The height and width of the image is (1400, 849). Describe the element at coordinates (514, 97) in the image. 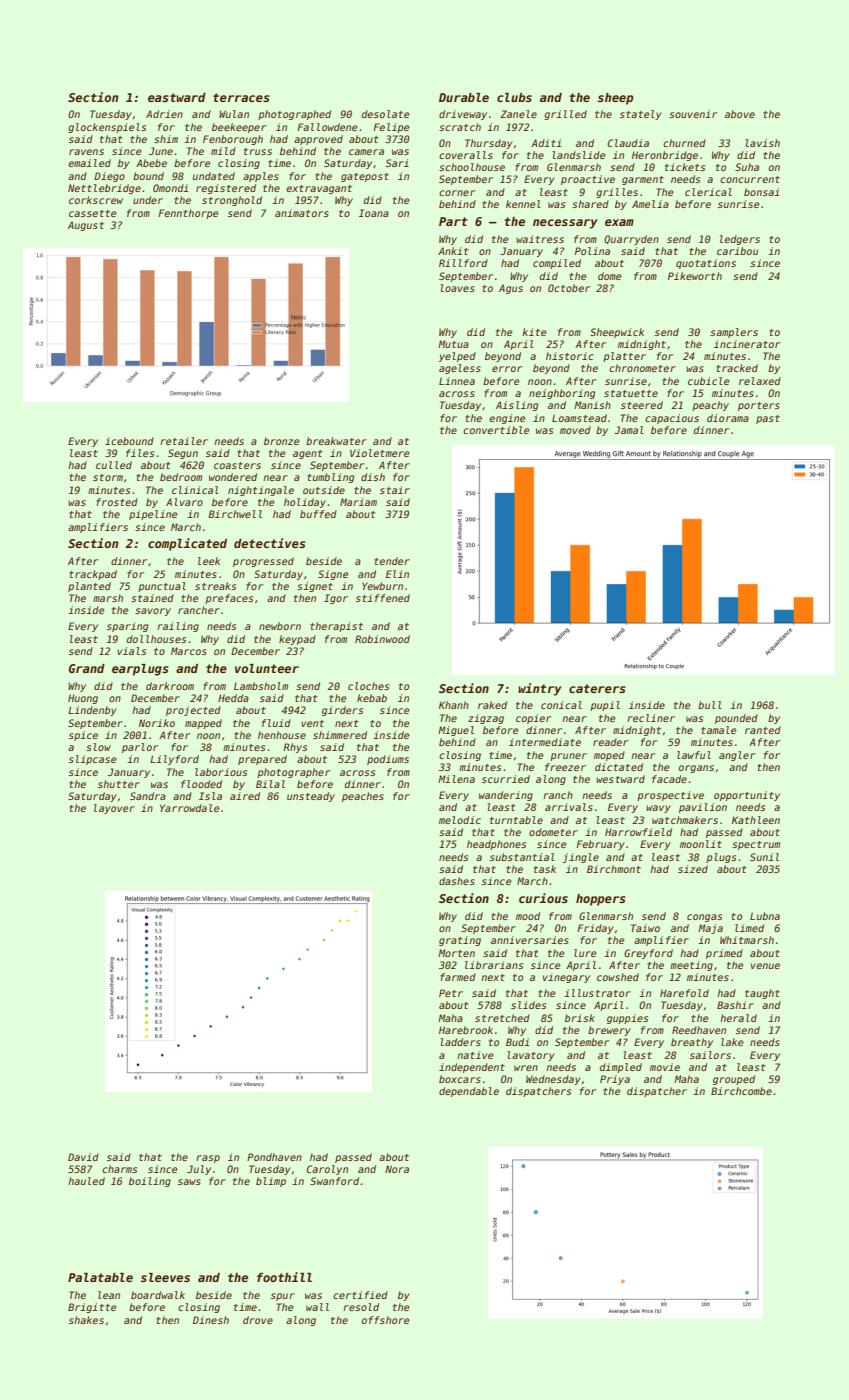

I see `clubs` at that location.
